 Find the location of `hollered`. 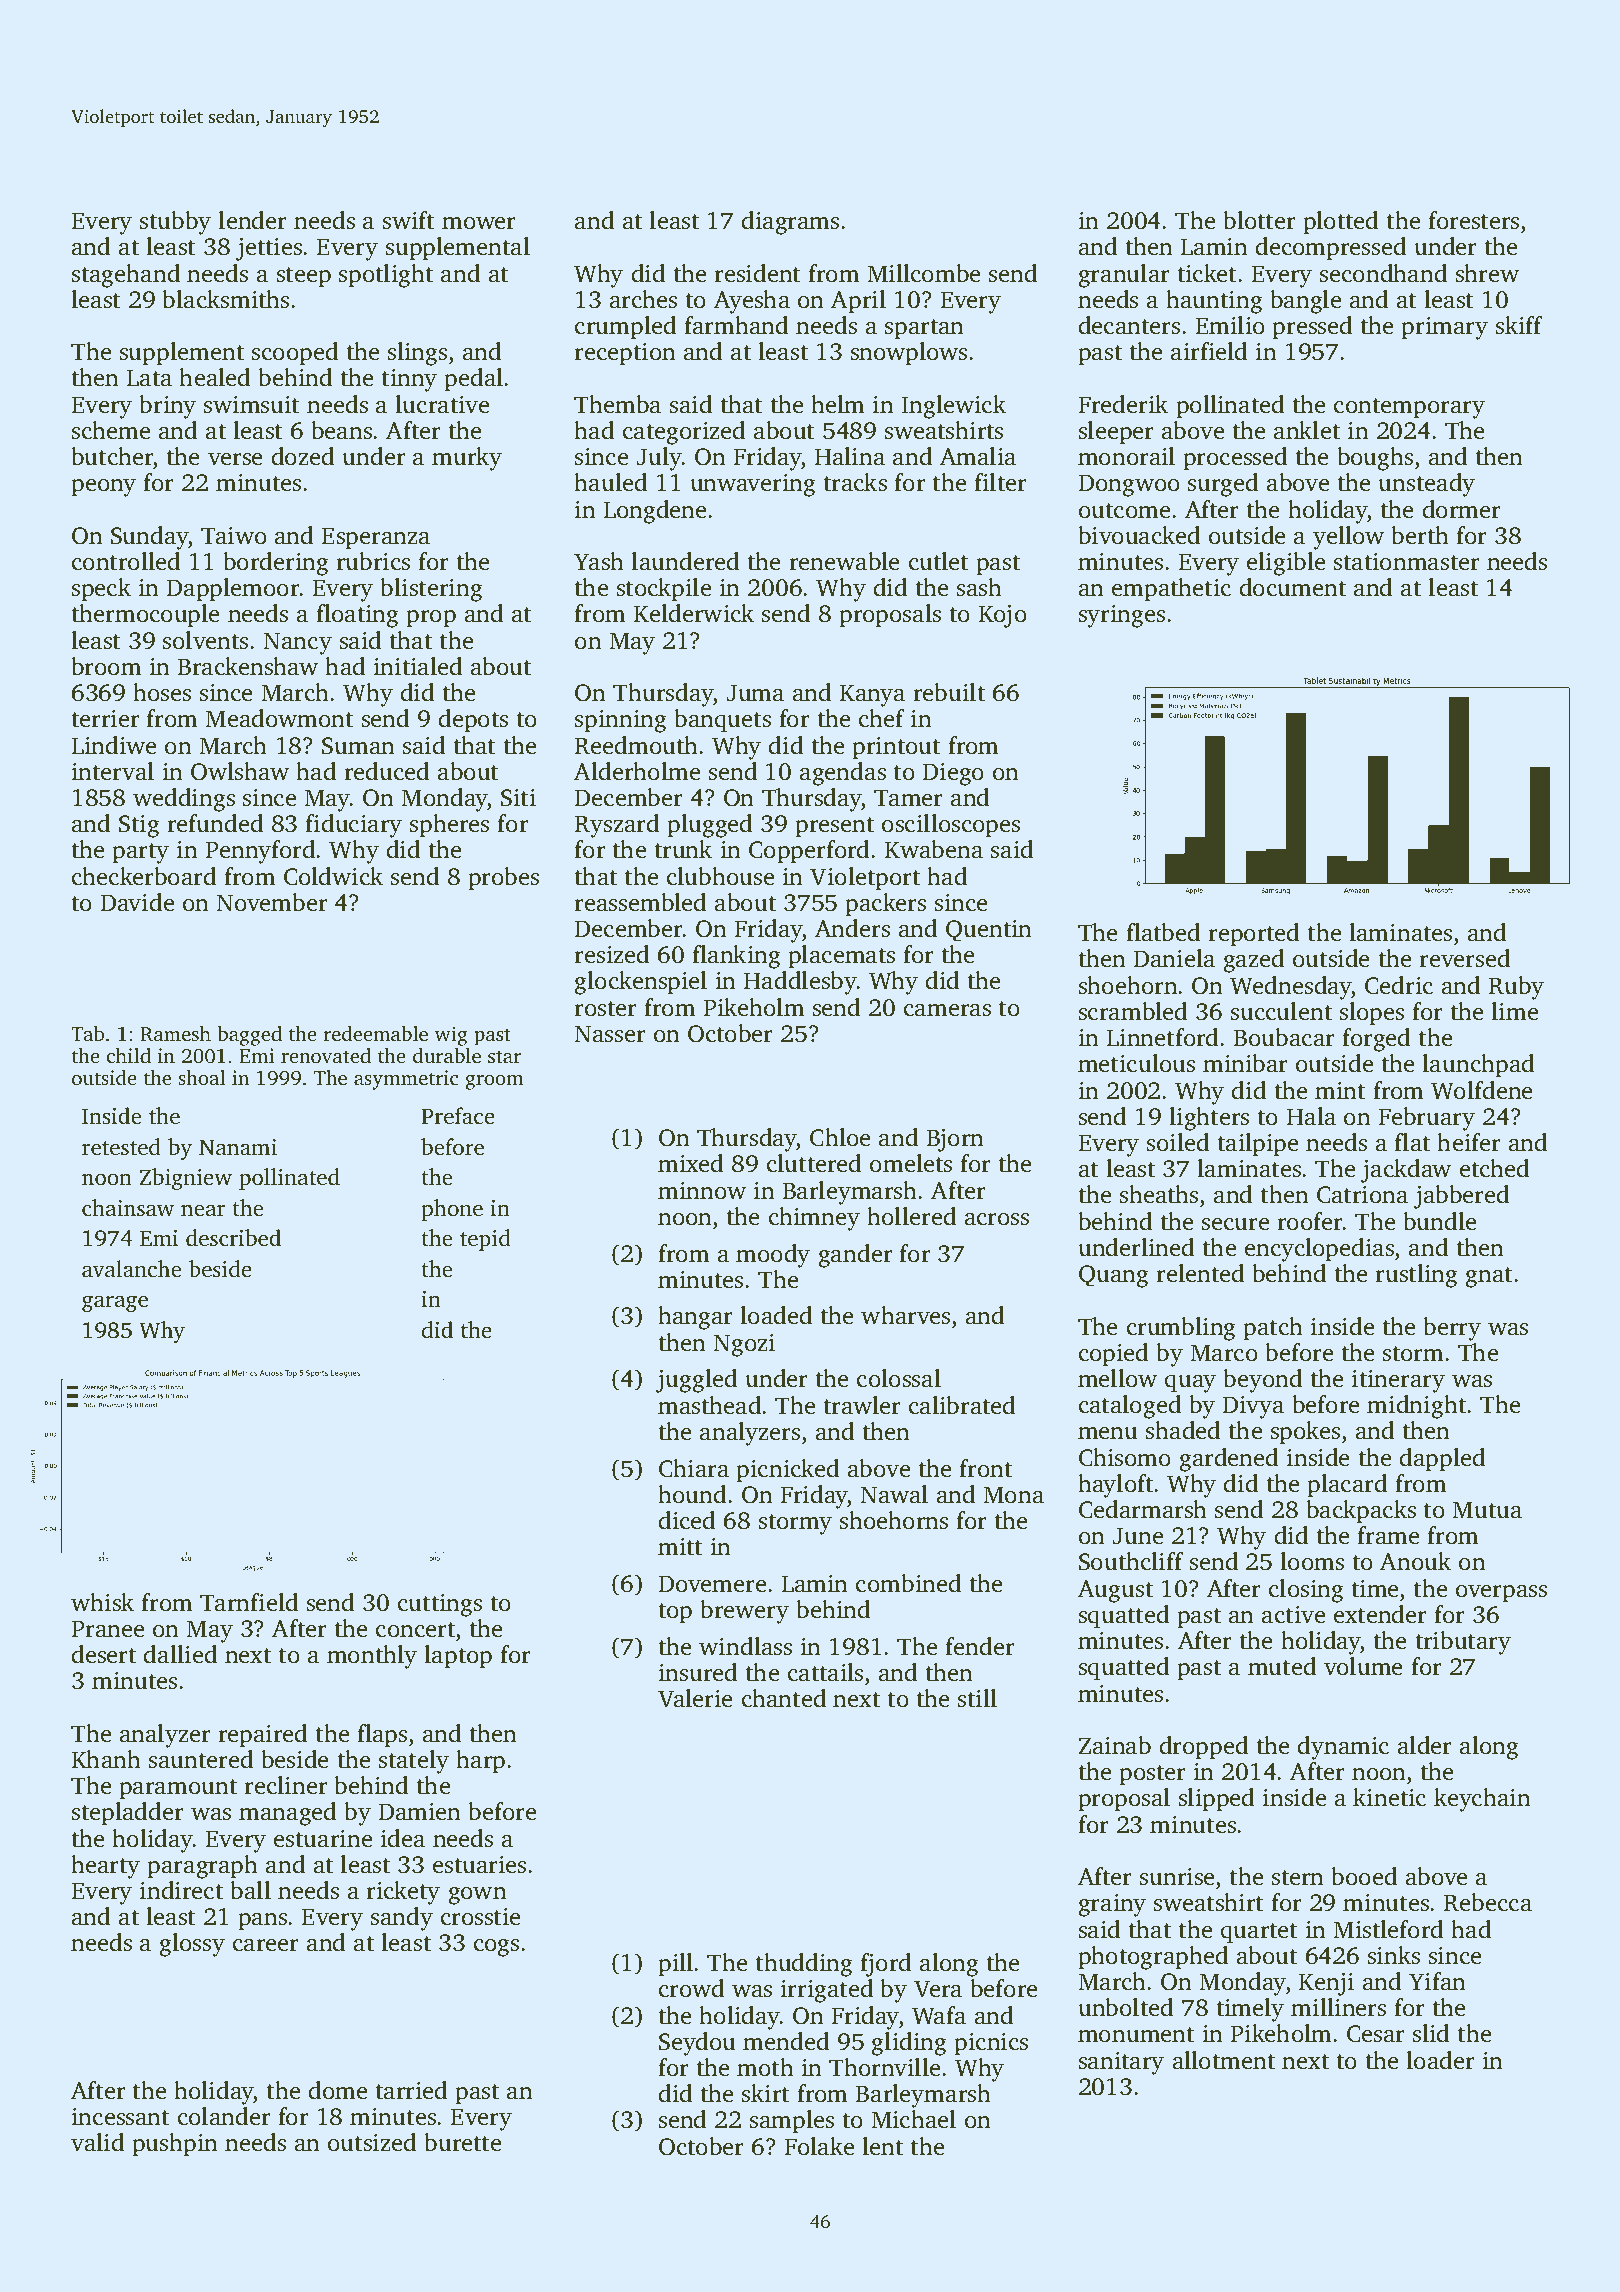

hollered is located at coordinates (911, 1216).
